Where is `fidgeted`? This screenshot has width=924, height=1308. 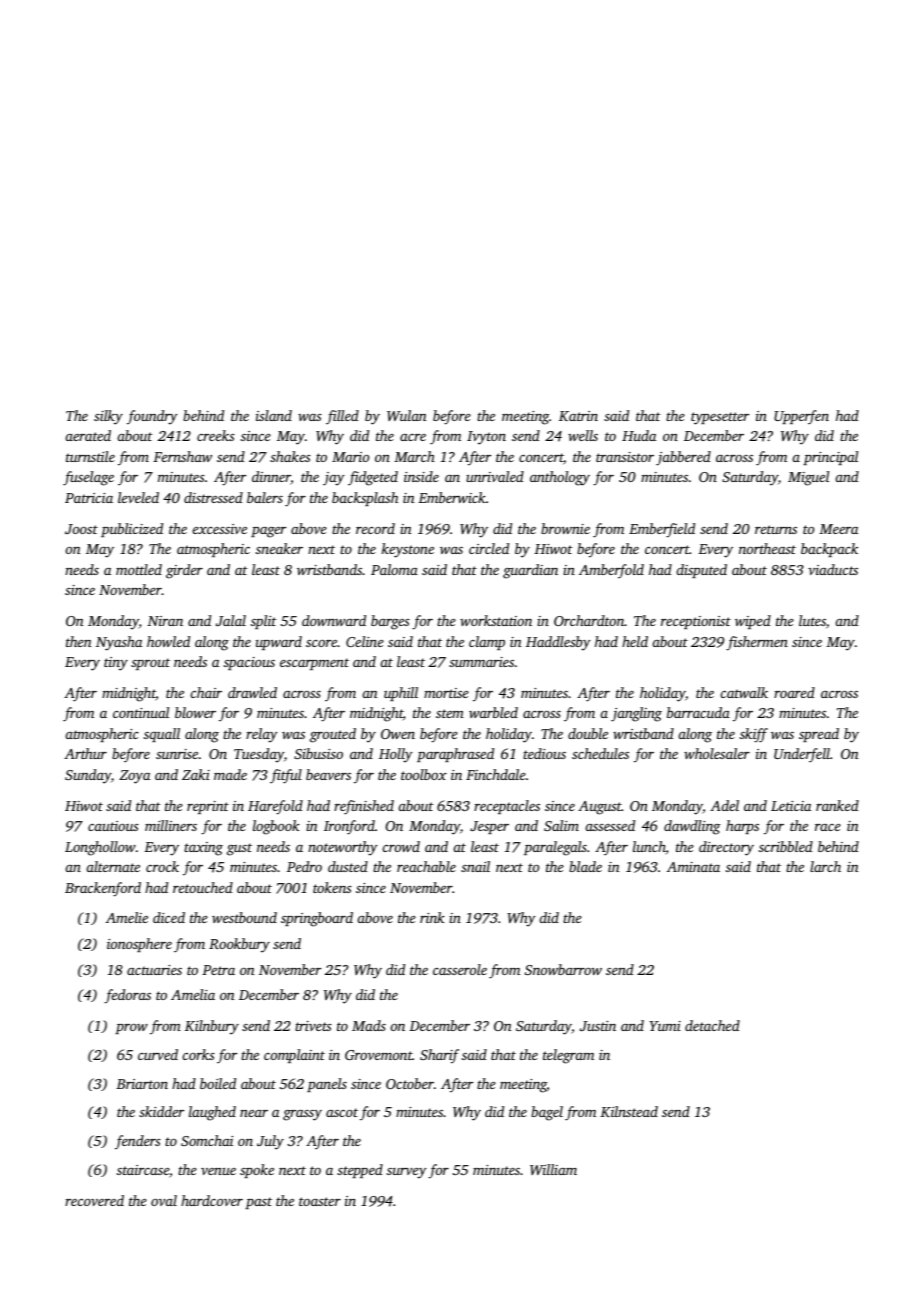 fidgeted is located at coordinates (373, 478).
